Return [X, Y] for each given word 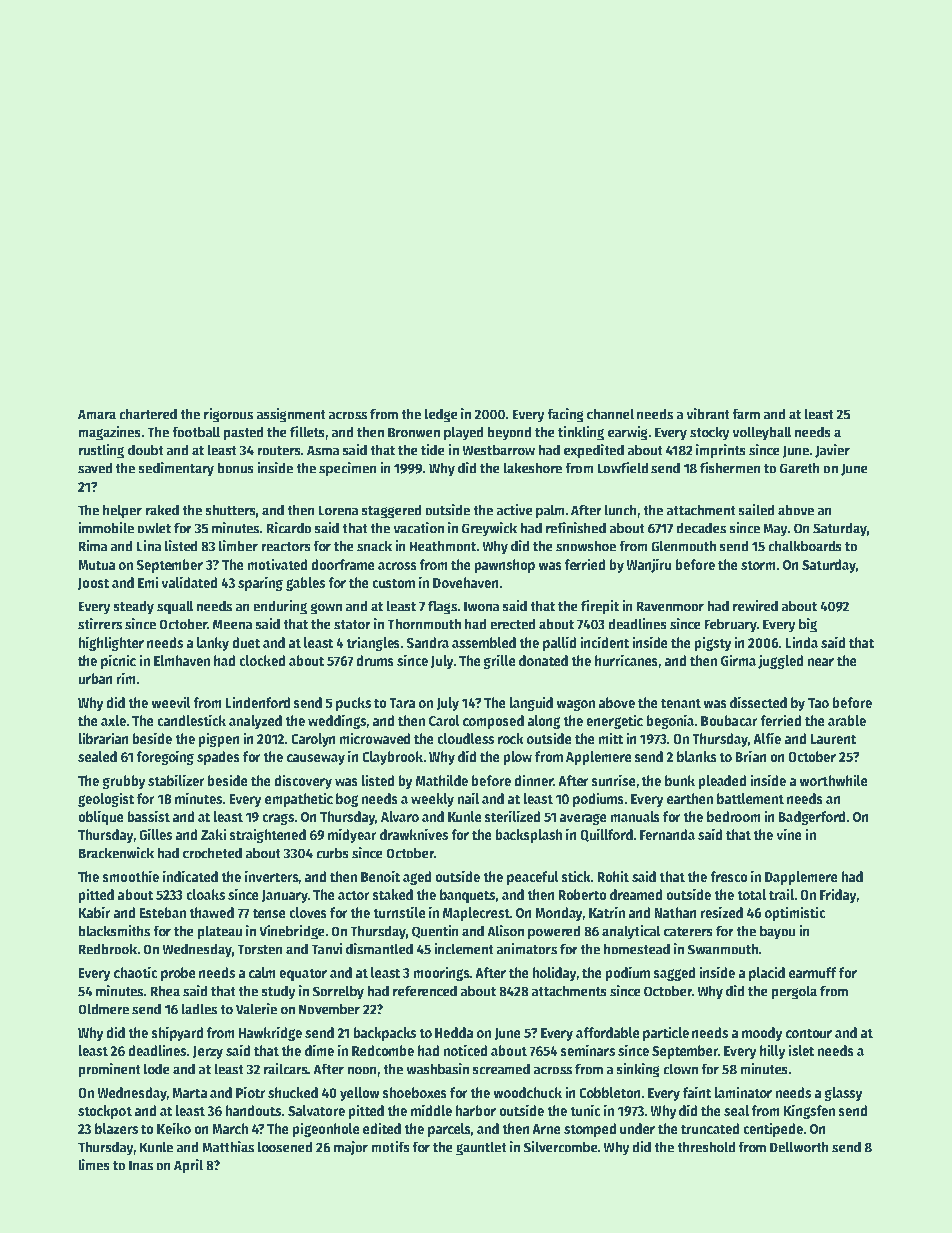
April [188, 1166]
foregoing [165, 757]
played [464, 433]
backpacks [384, 1034]
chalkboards [805, 546]
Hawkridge [270, 1033]
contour [809, 1033]
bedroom [734, 816]
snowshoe [586, 546]
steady [133, 607]
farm [746, 414]
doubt [146, 450]
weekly [432, 800]
